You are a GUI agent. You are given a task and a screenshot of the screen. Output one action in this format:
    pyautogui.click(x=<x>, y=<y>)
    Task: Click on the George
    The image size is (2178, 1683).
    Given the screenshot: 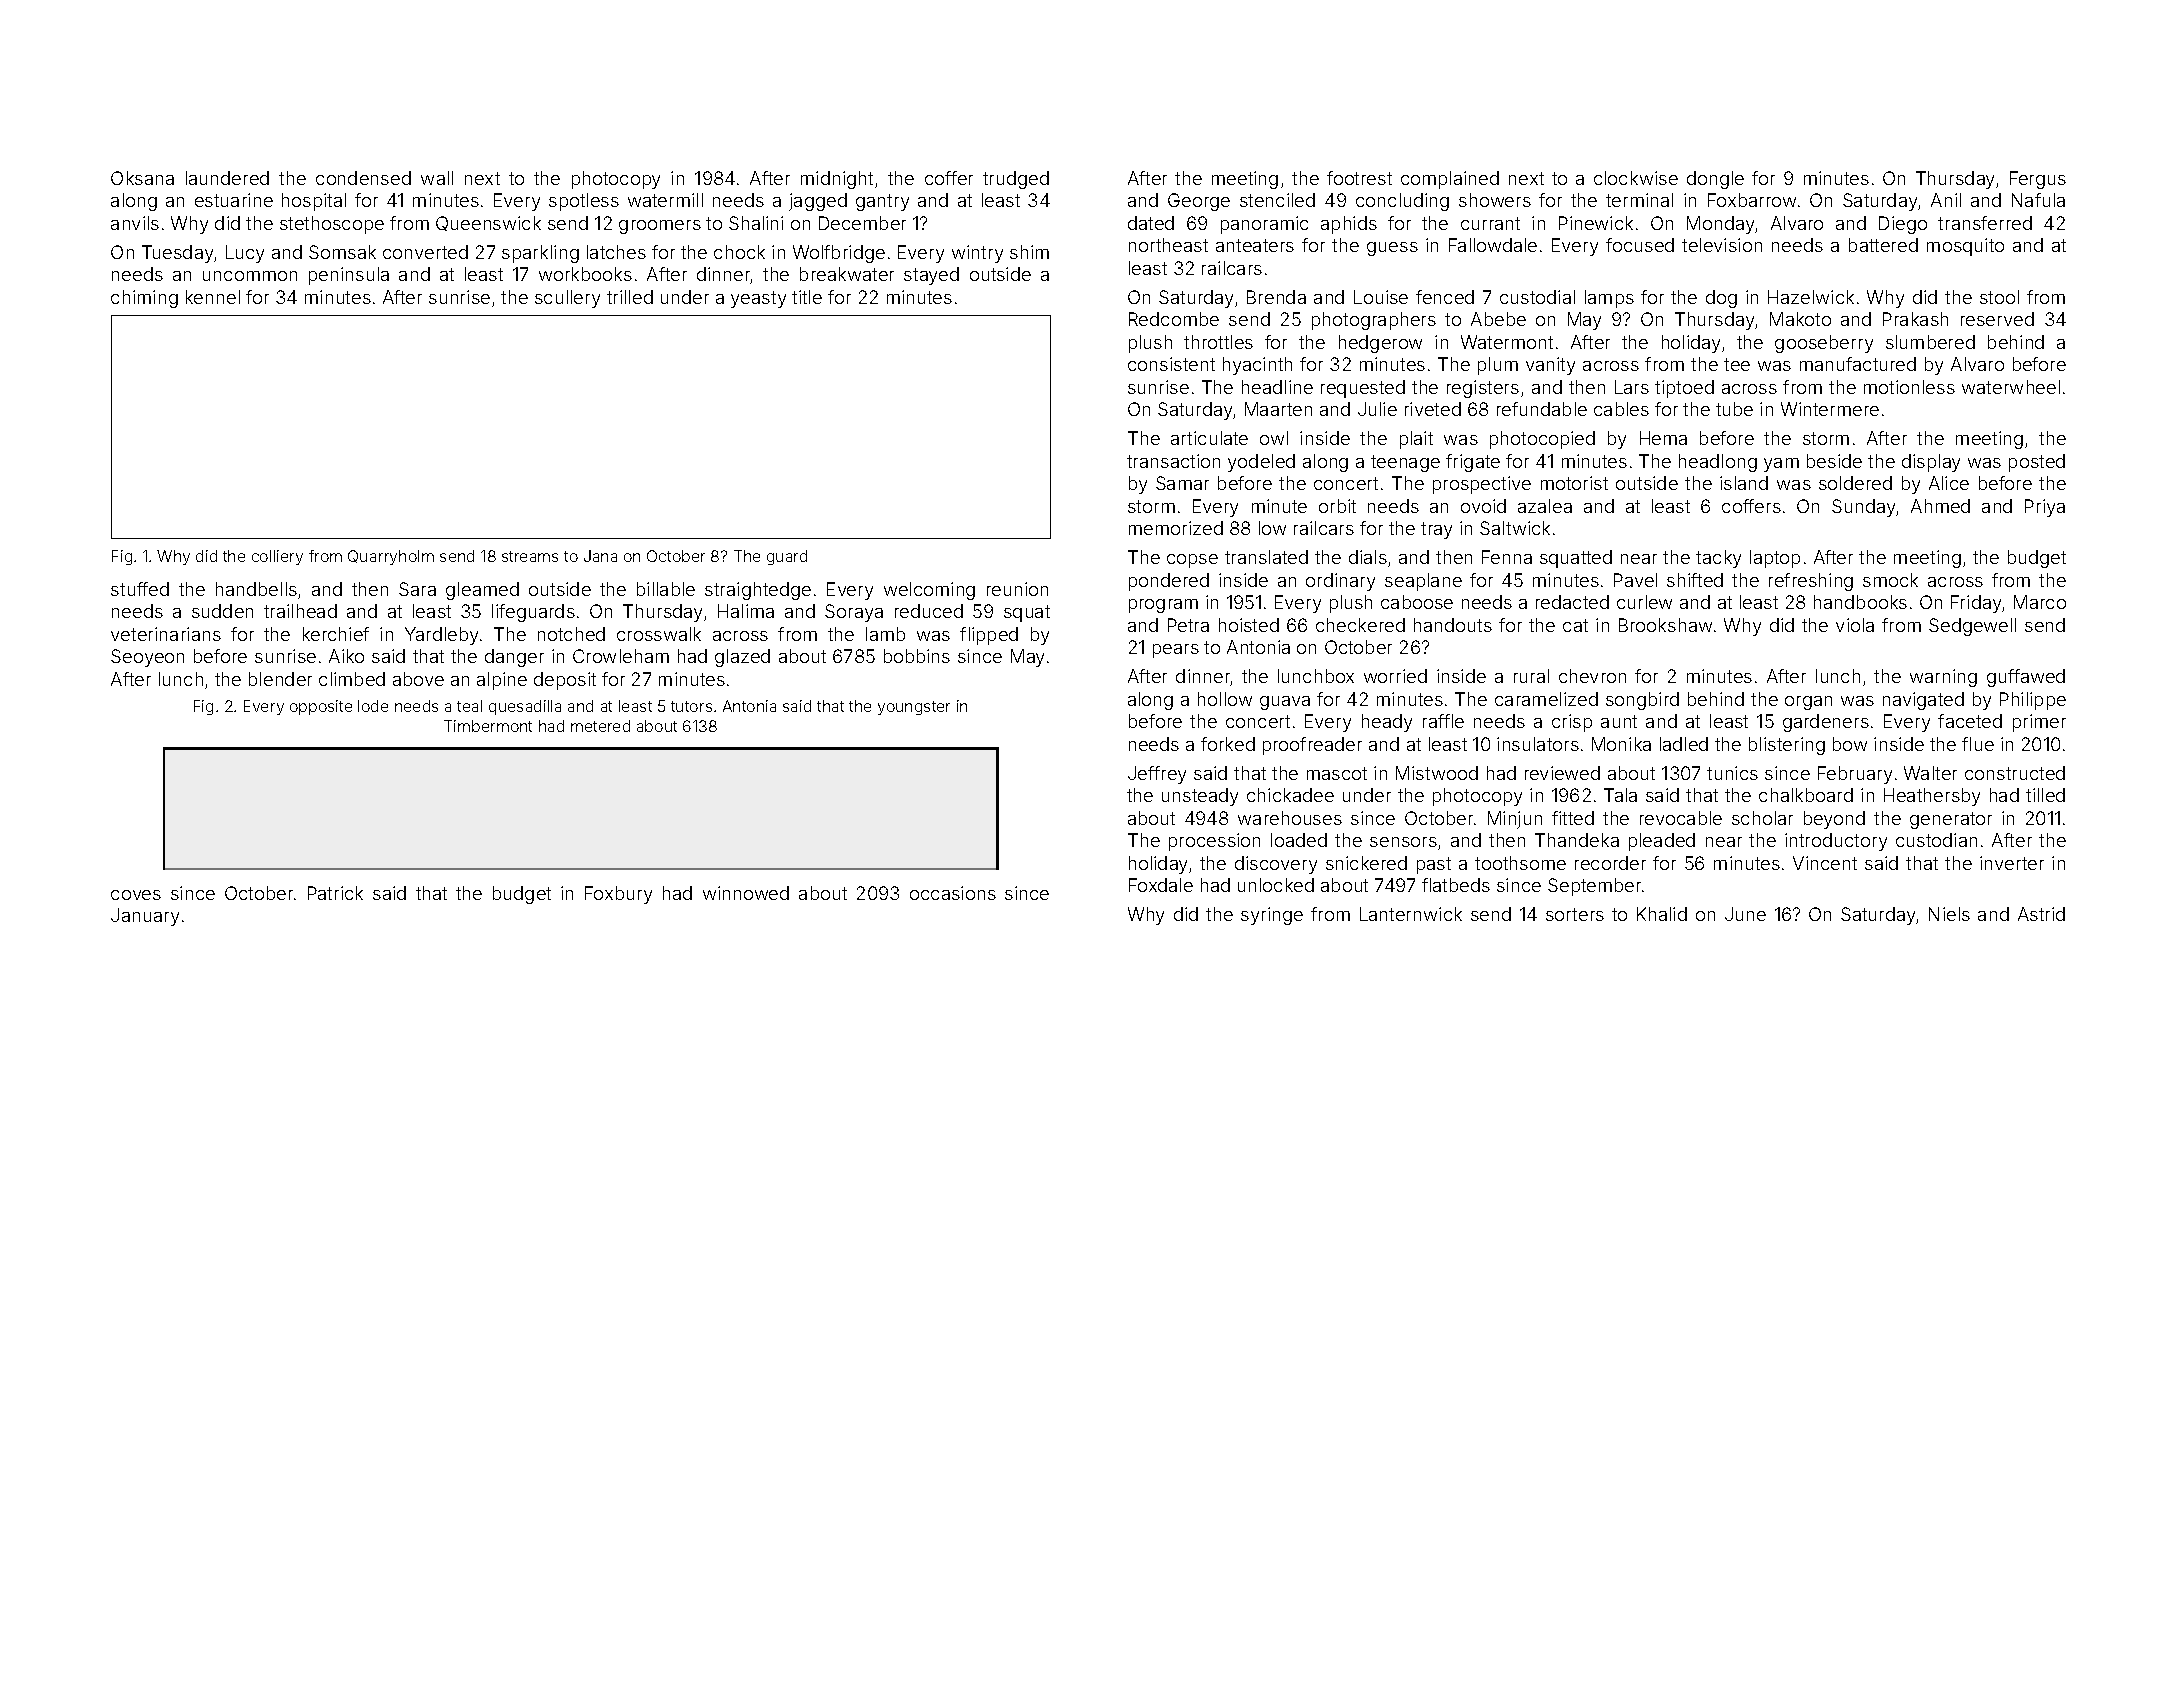 What is the action you would take?
    pyautogui.click(x=1199, y=202)
